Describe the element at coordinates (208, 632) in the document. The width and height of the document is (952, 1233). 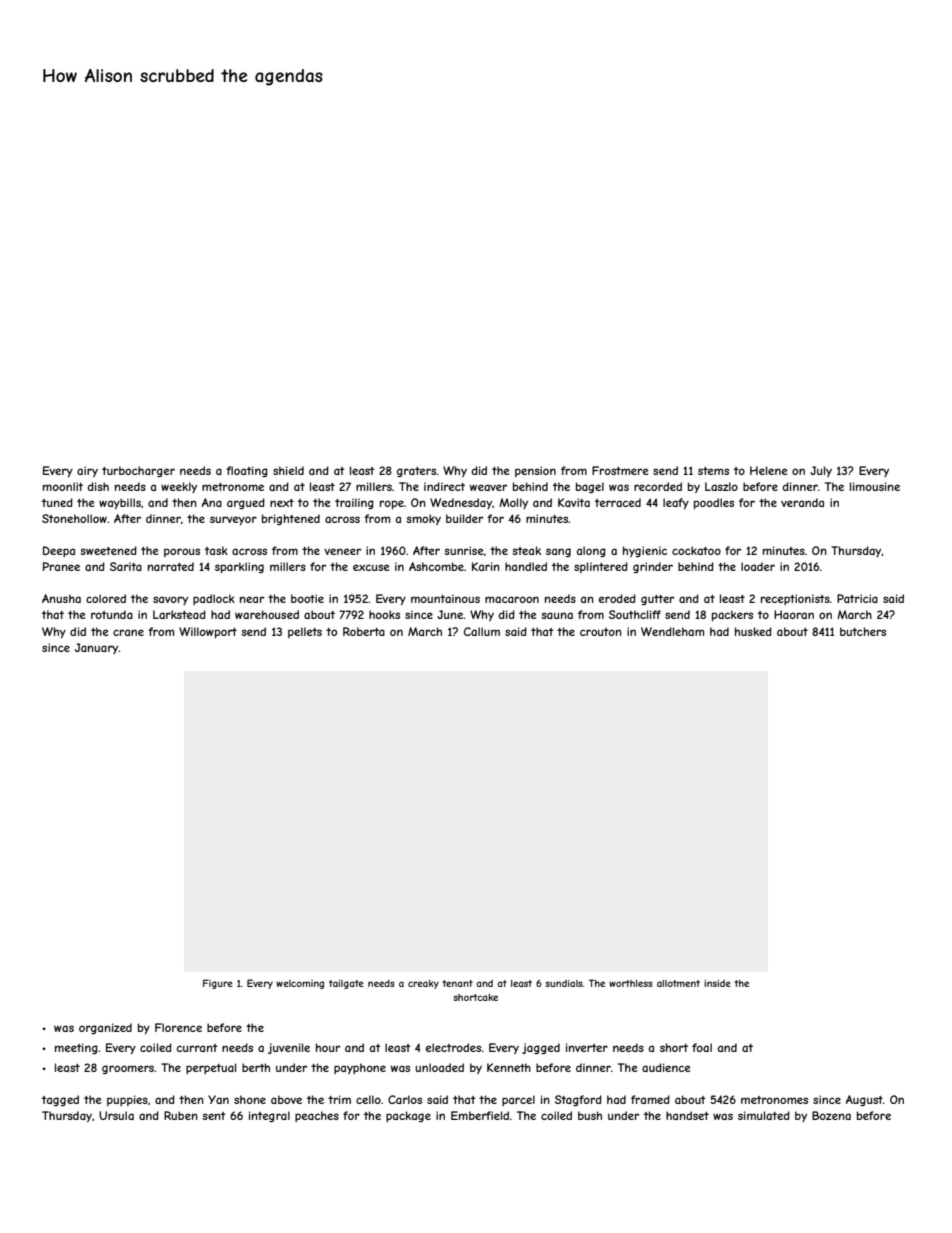
I see `Willowport` at that location.
